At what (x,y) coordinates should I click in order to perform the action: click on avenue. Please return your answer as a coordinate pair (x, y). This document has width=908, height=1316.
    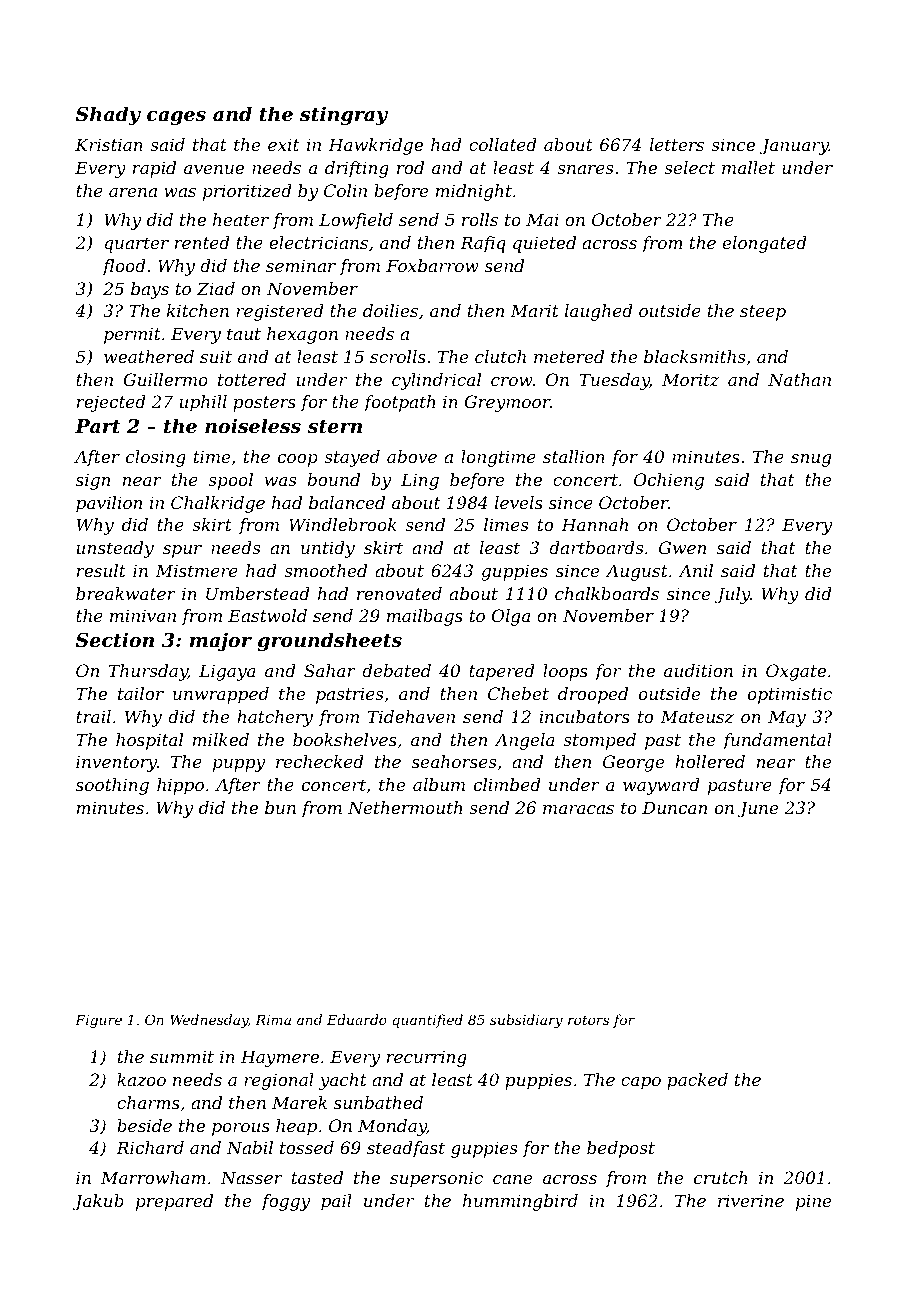
    Looking at the image, I should click on (214, 169).
